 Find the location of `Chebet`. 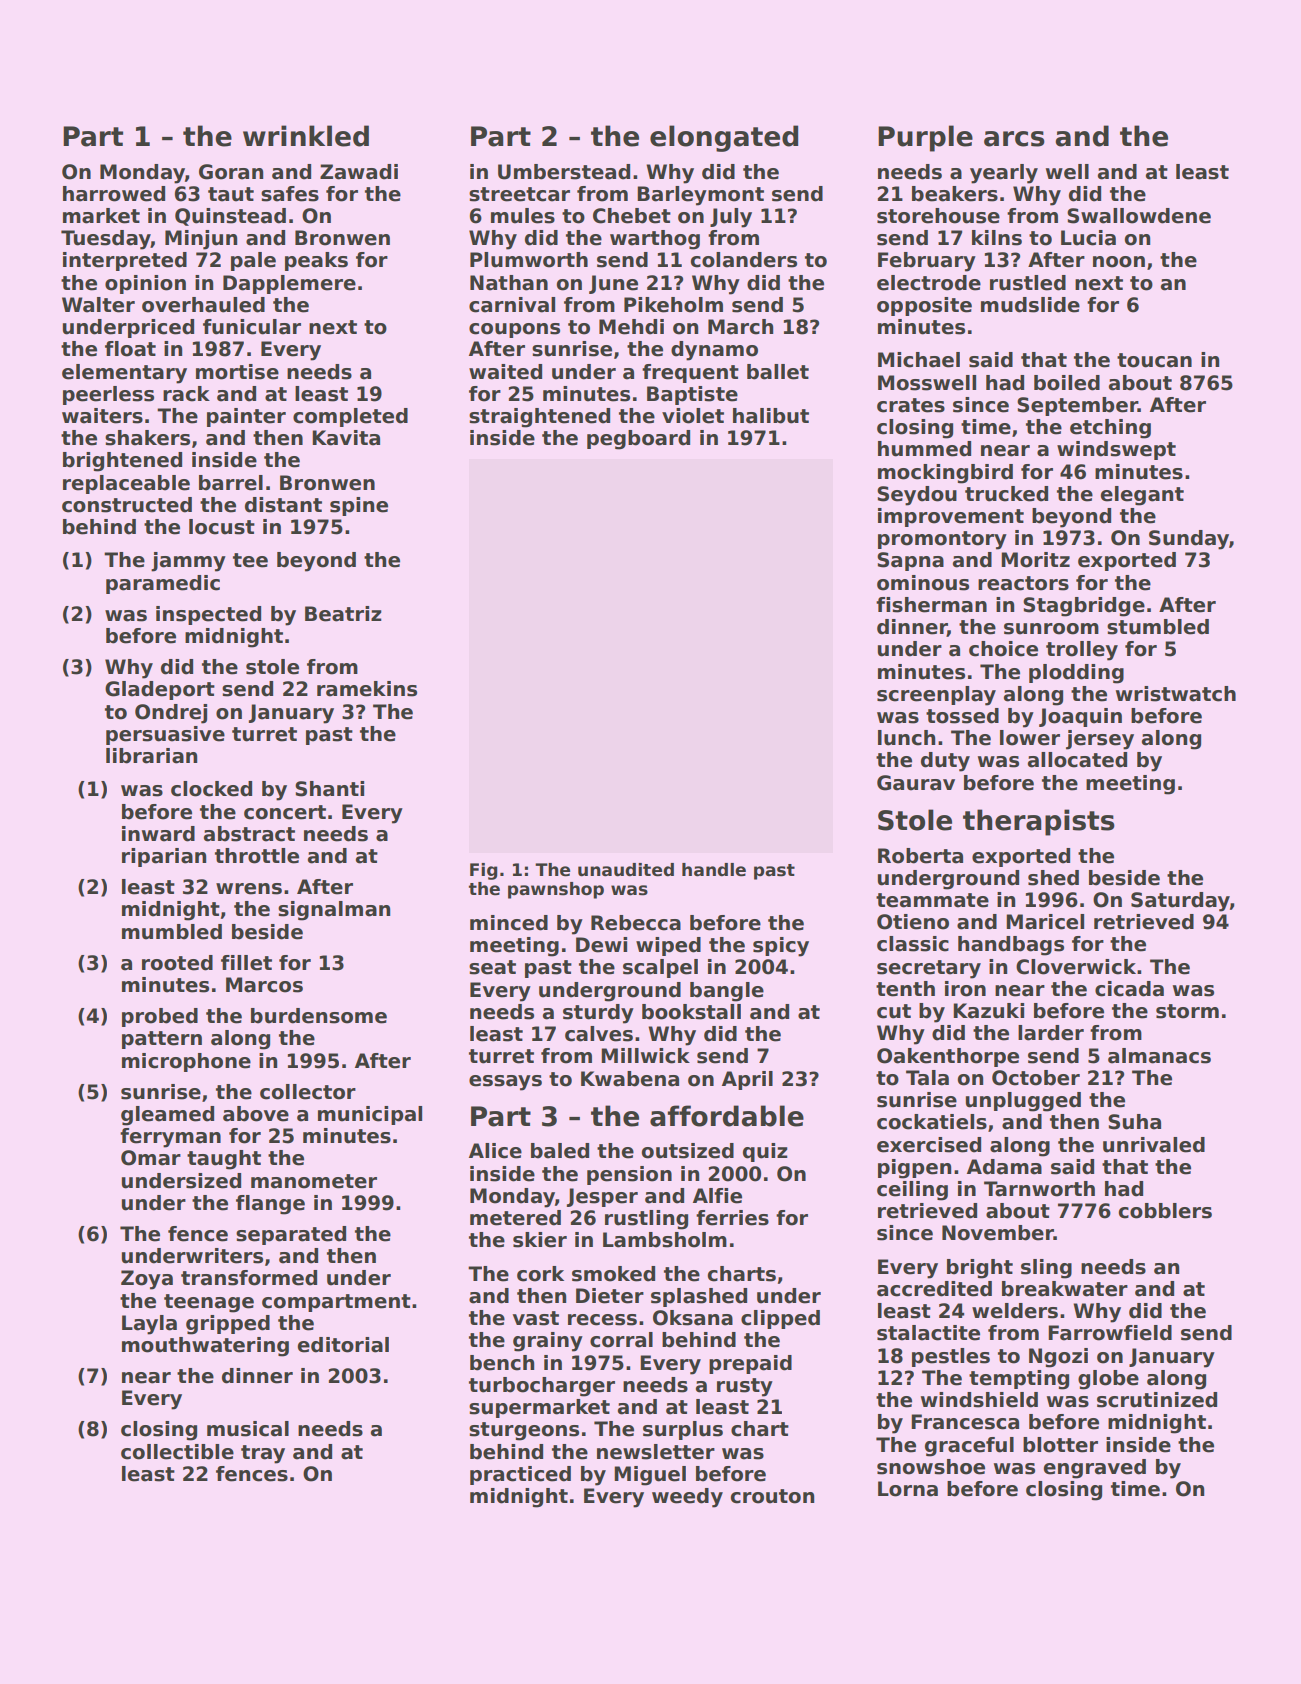

Chebet is located at coordinates (632, 216).
